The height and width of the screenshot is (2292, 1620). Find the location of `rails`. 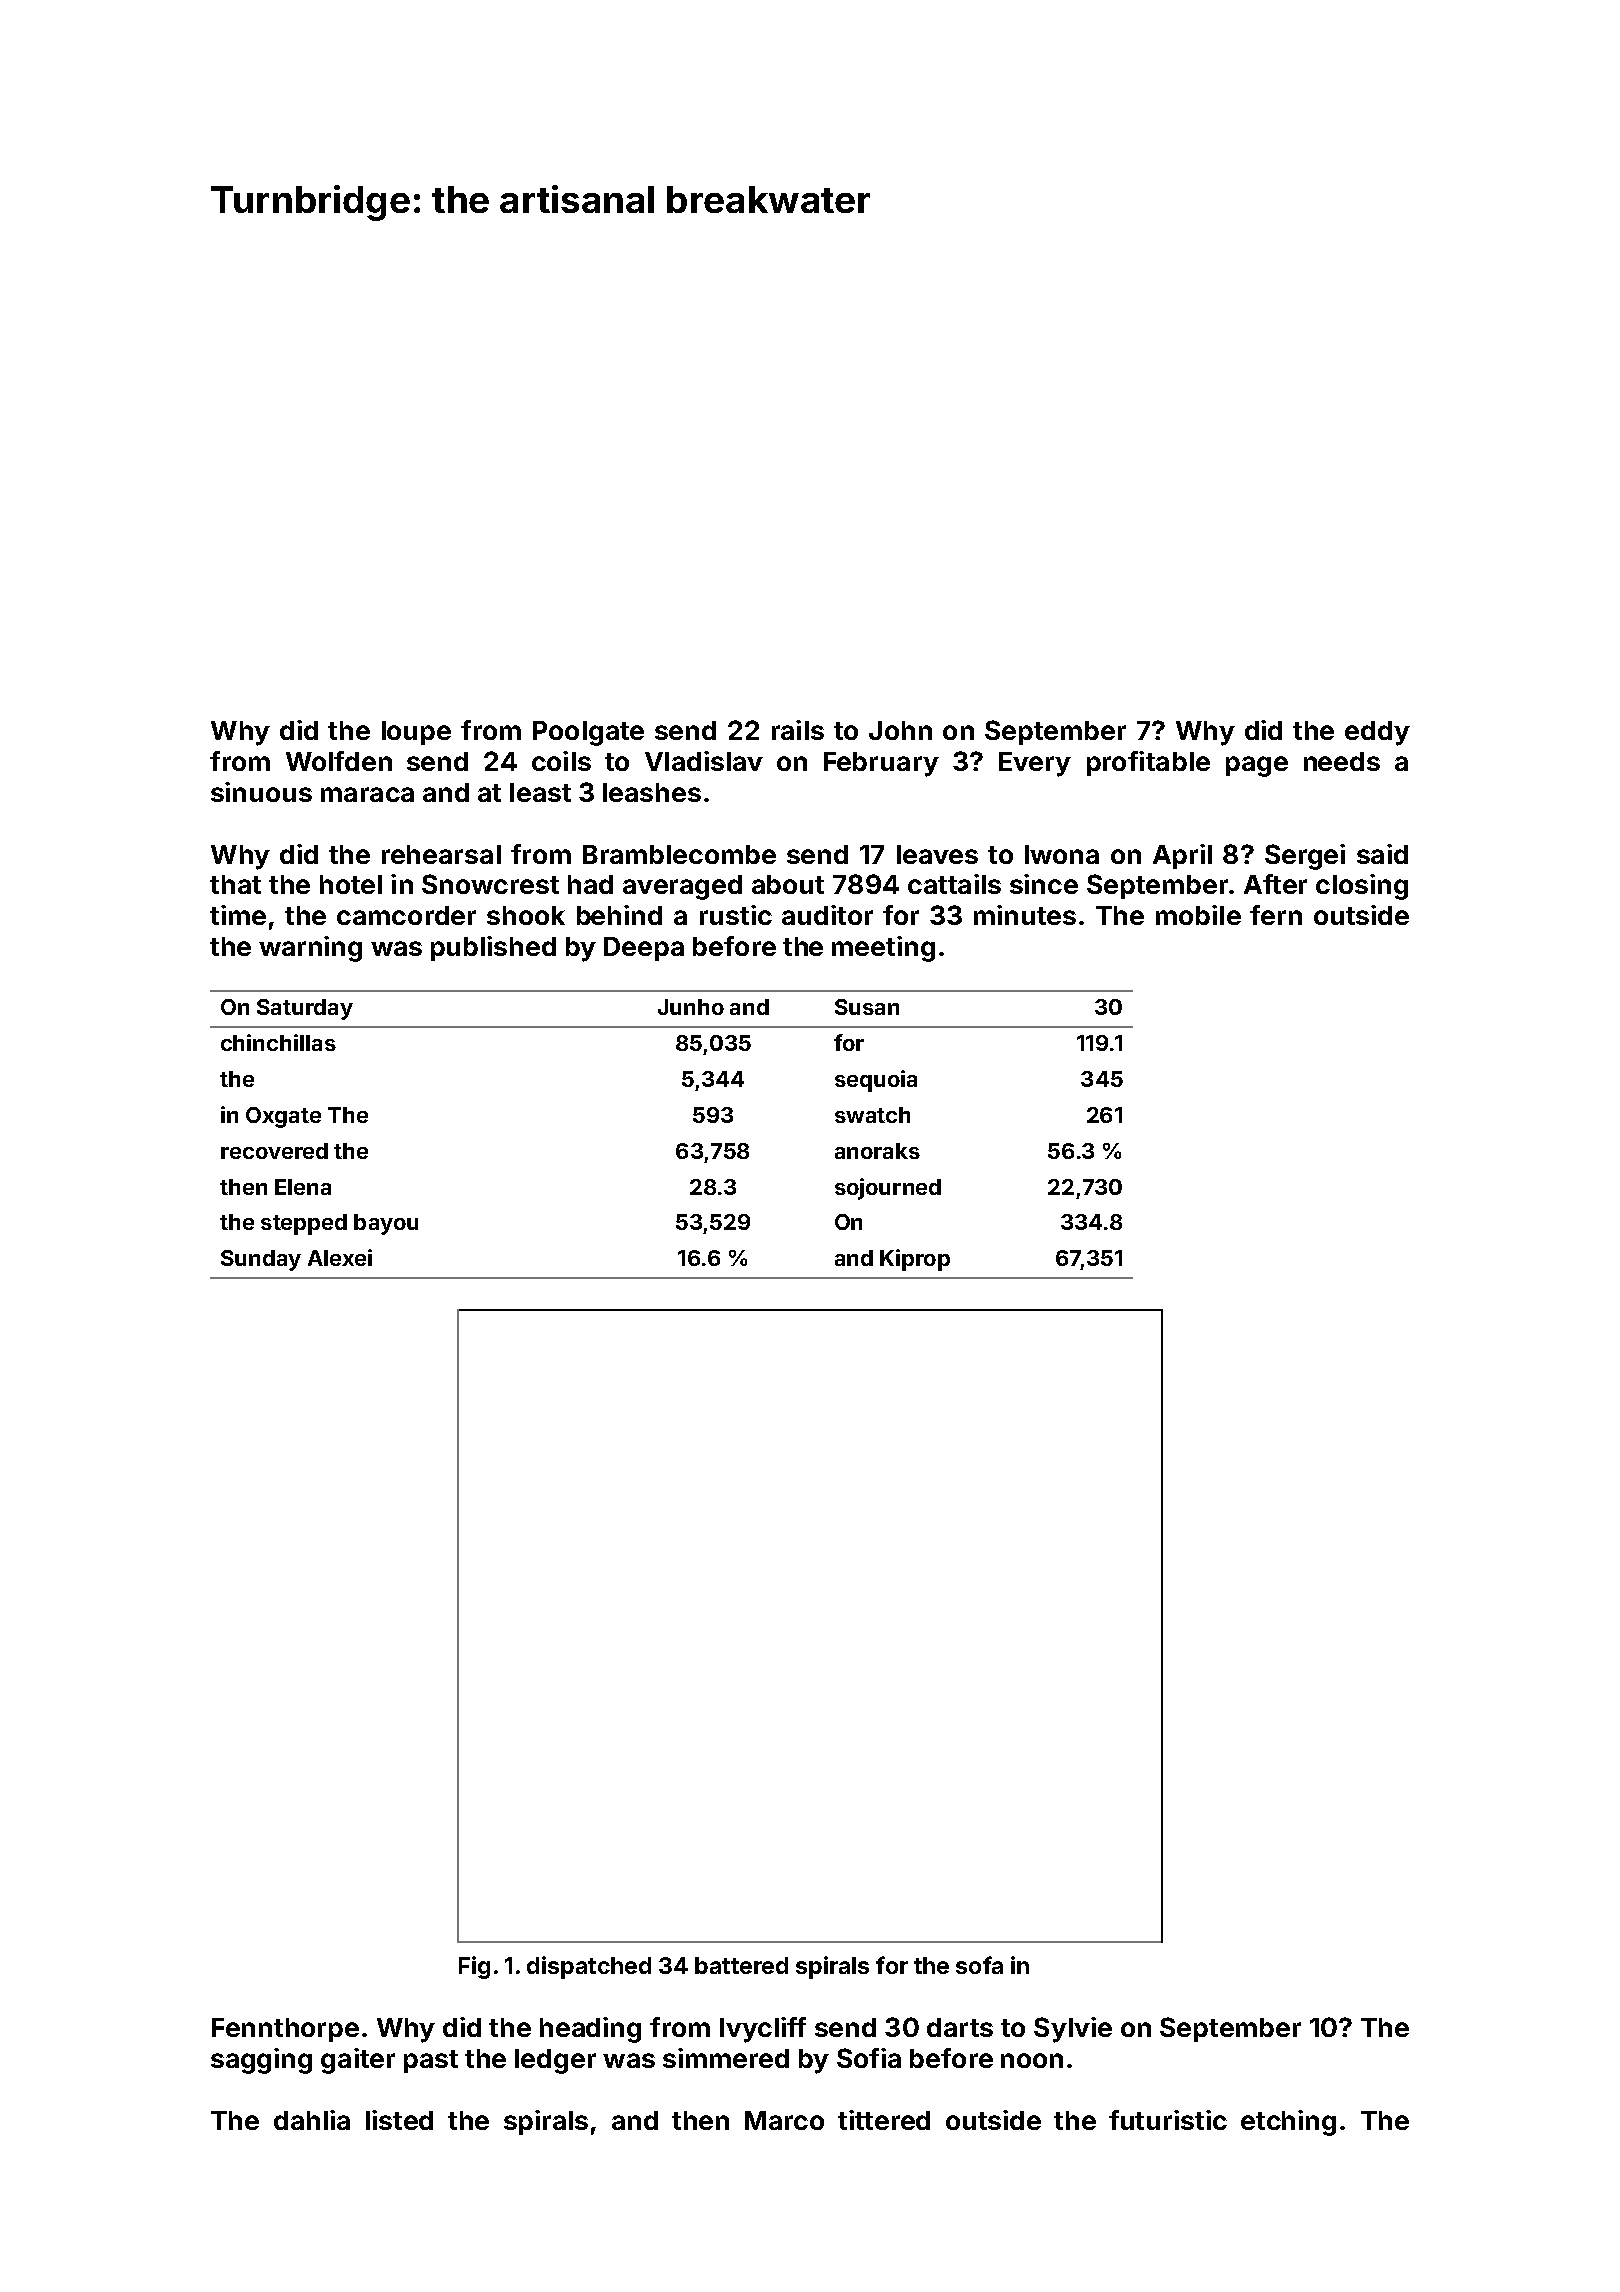

rails is located at coordinates (798, 730).
